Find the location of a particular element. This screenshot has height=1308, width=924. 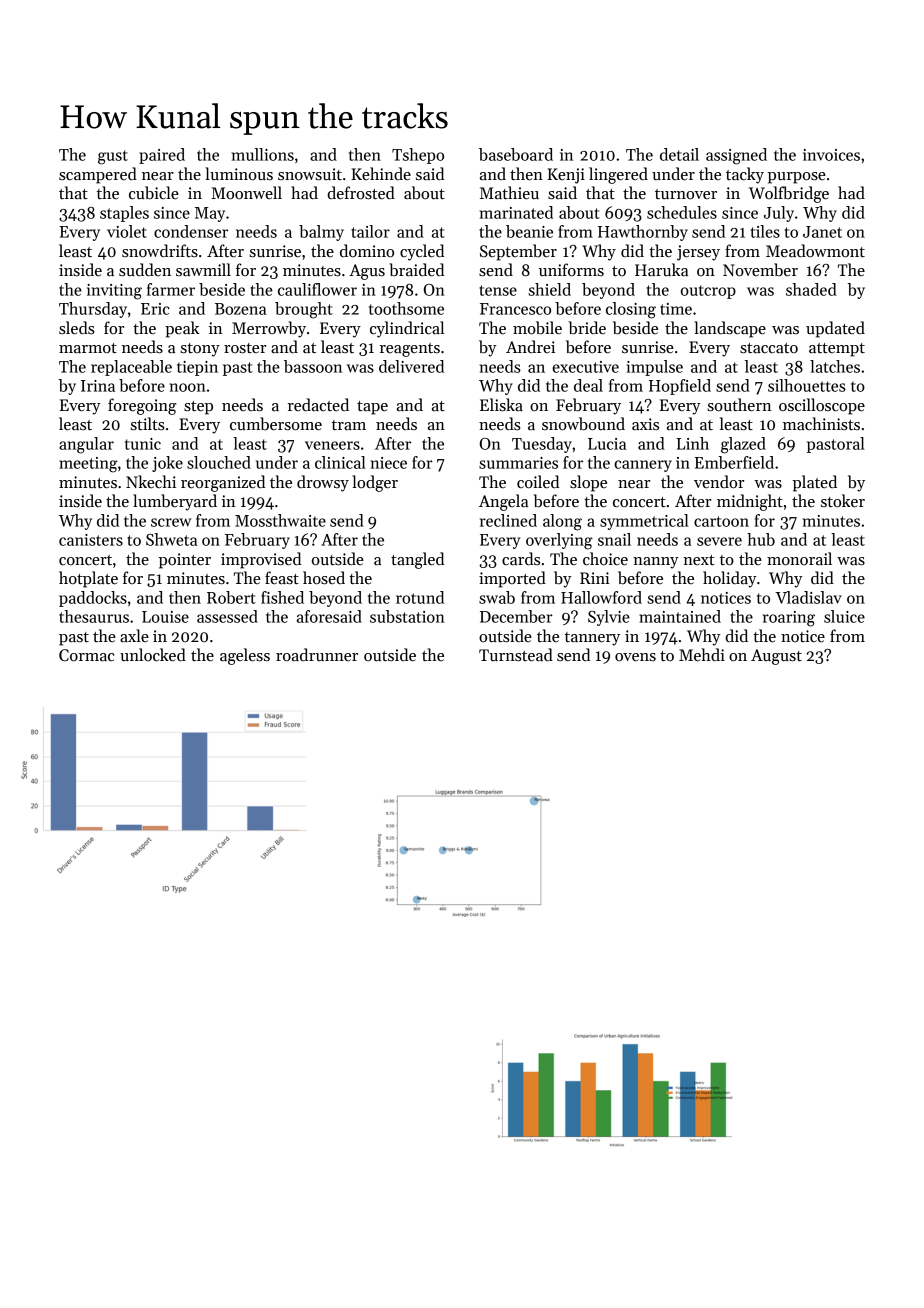

invoices is located at coordinates (831, 155).
